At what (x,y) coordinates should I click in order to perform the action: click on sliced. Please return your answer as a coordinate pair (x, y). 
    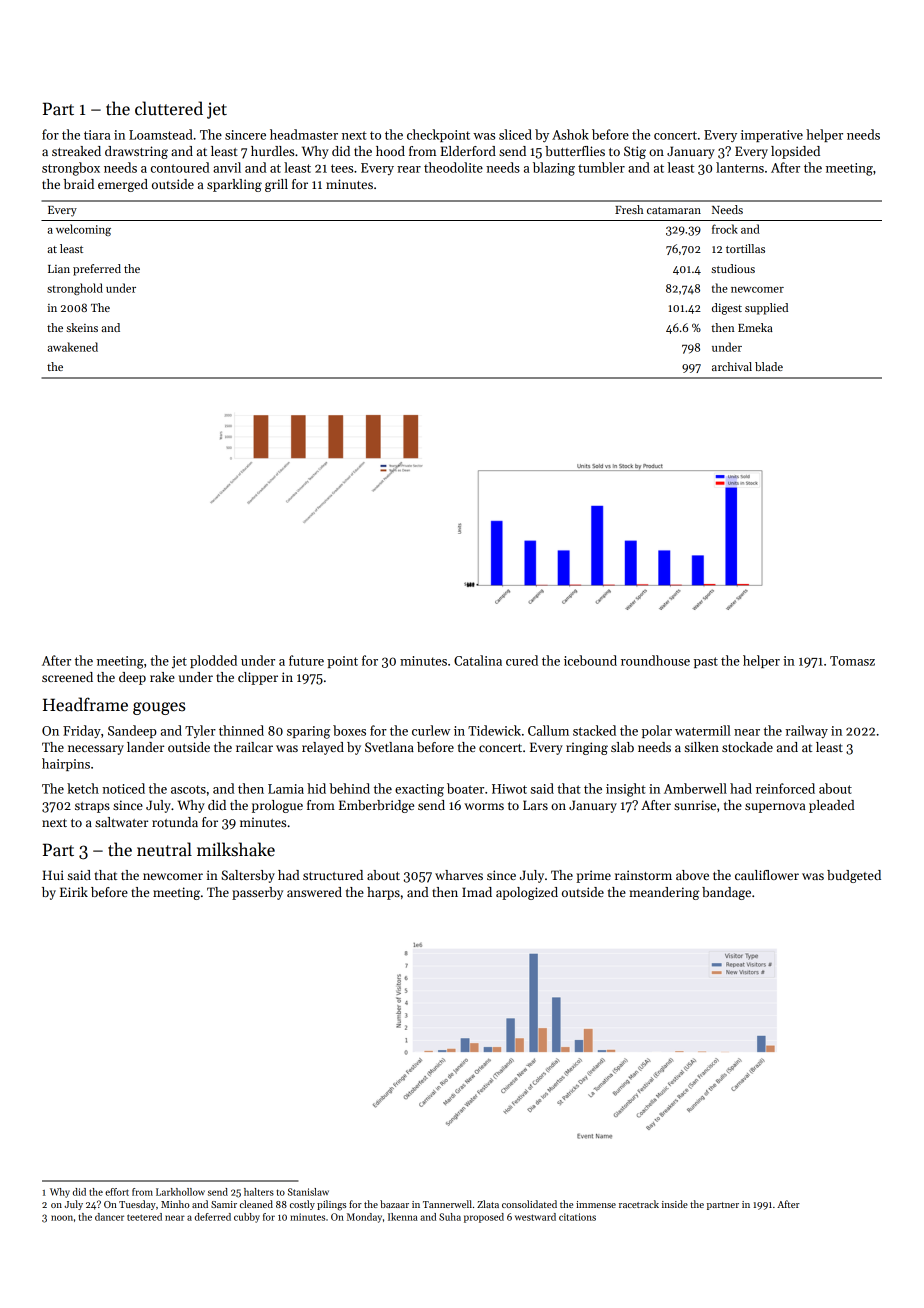
    Looking at the image, I should click on (515, 134).
